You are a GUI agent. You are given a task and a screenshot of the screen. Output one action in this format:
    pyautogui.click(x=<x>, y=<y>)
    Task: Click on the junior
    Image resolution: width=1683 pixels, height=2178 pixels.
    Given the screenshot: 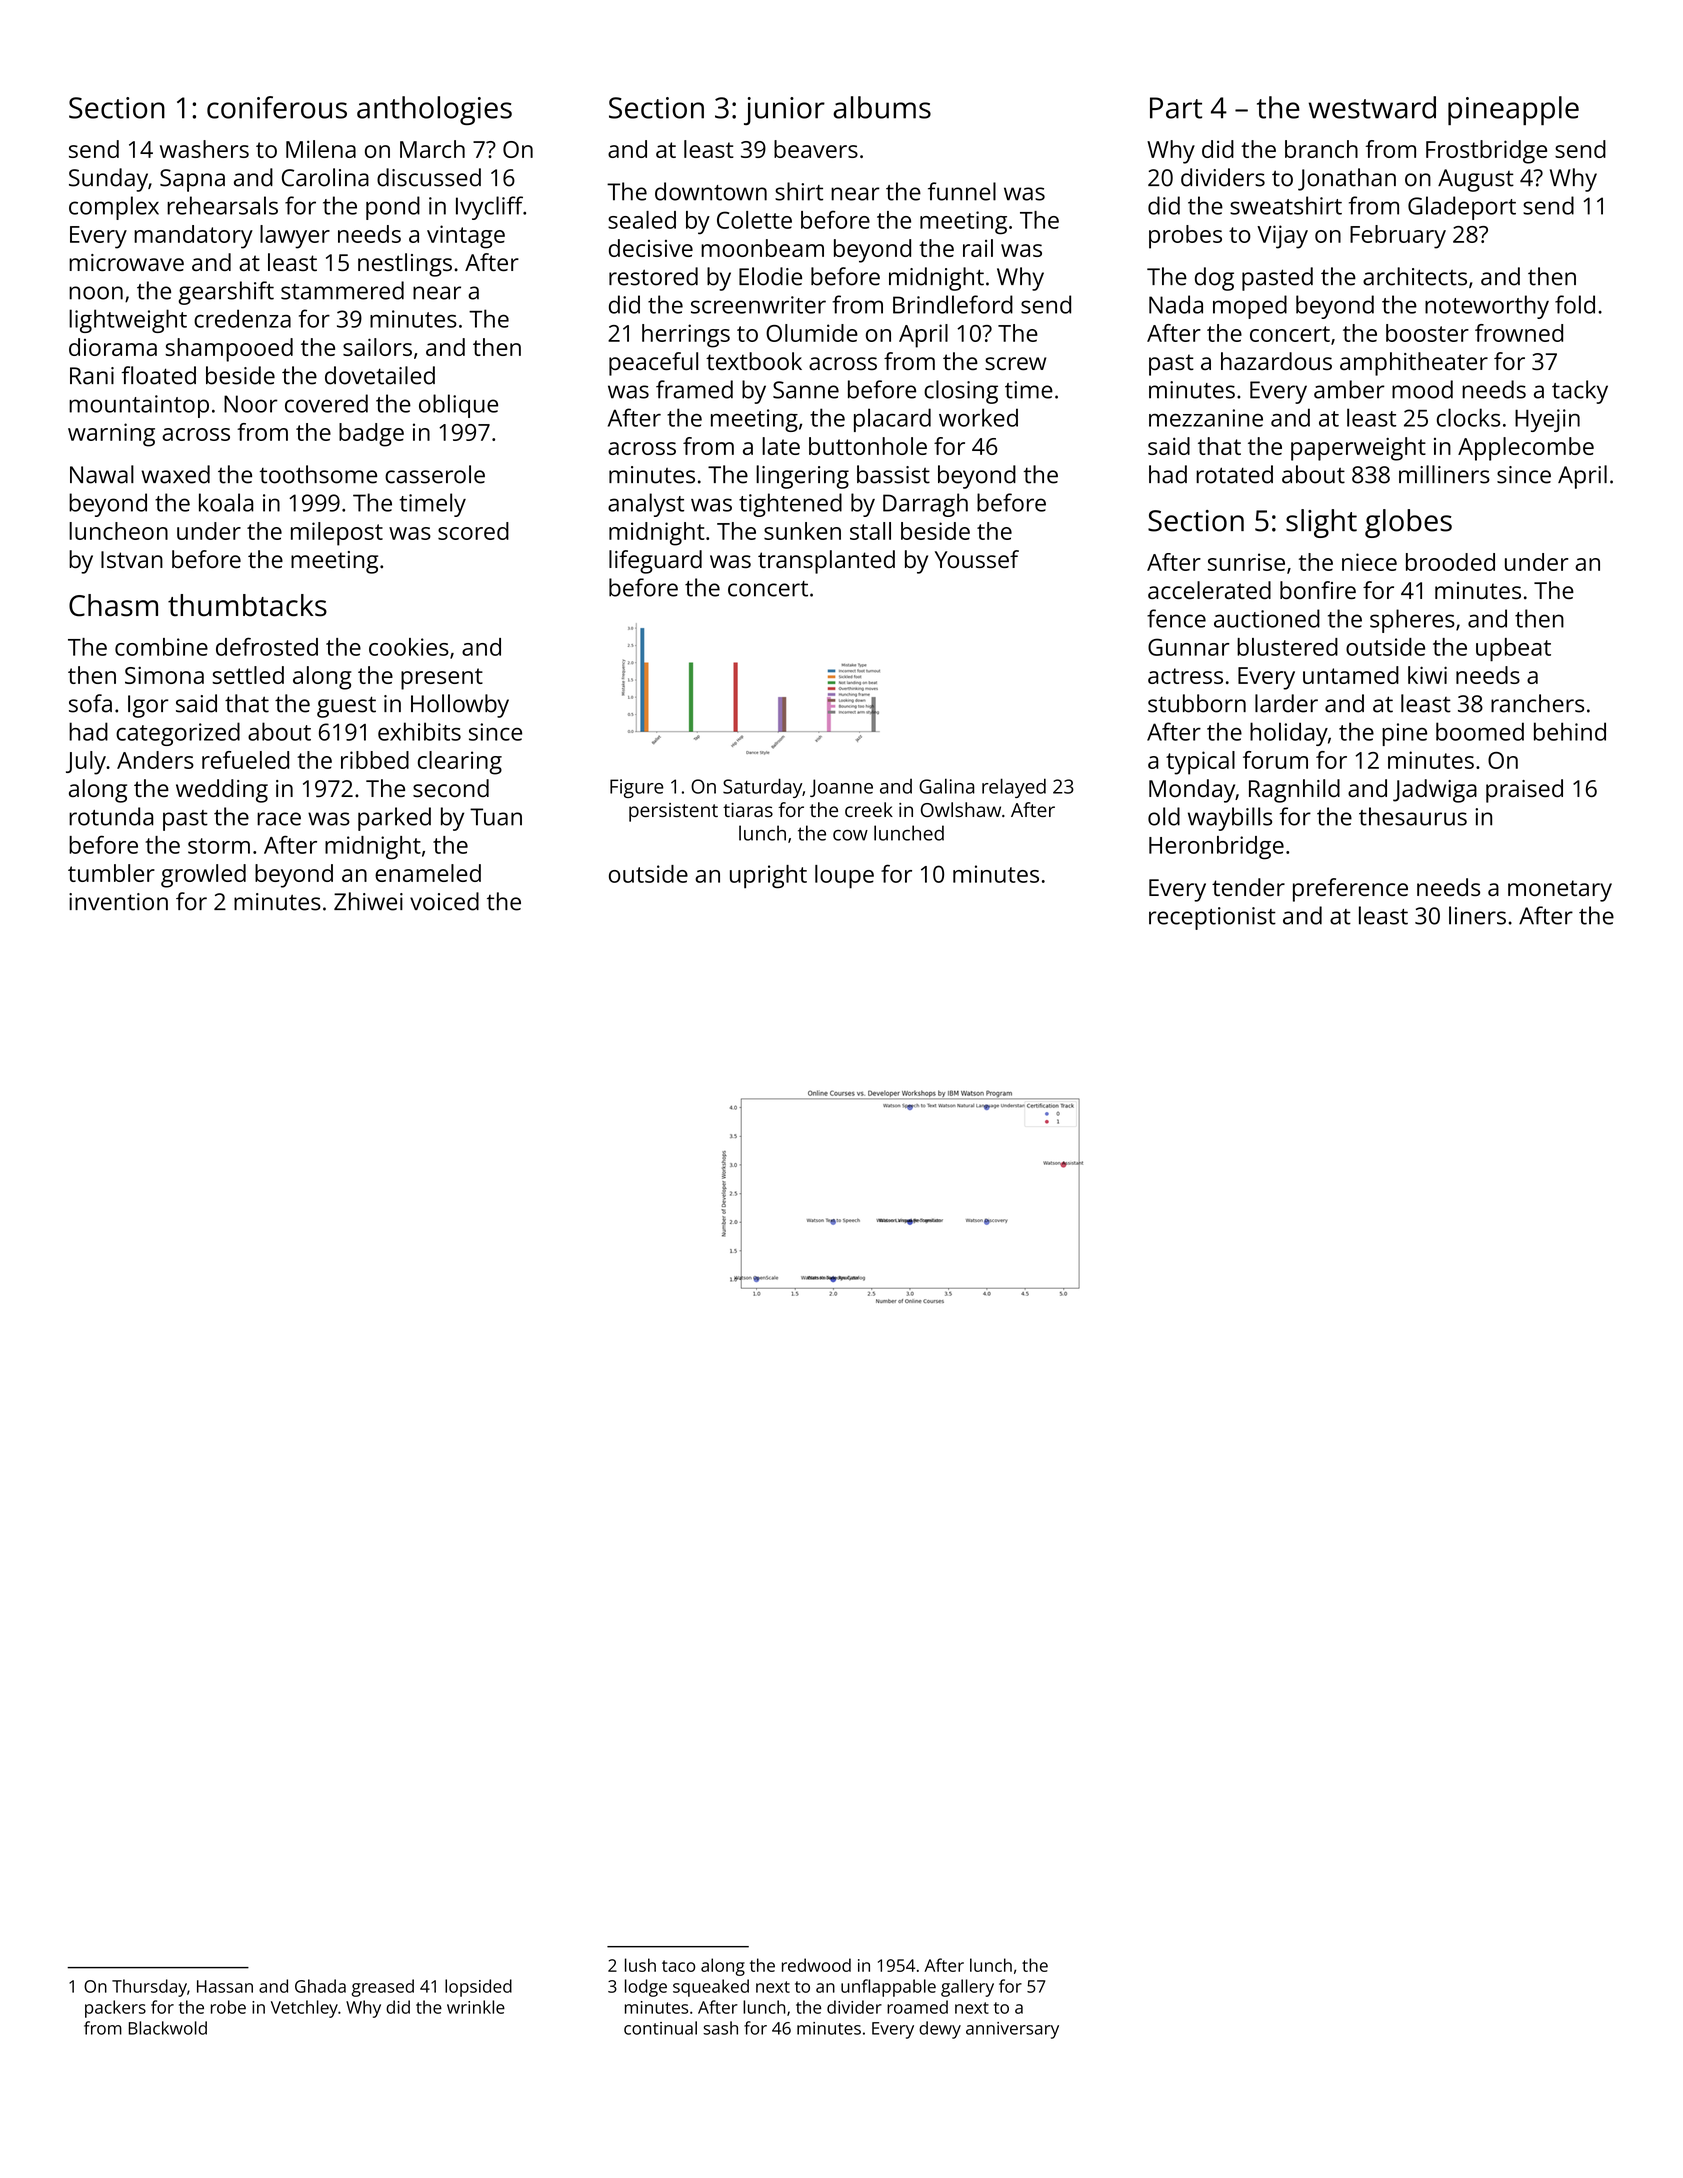 What is the action you would take?
    pyautogui.click(x=784, y=111)
